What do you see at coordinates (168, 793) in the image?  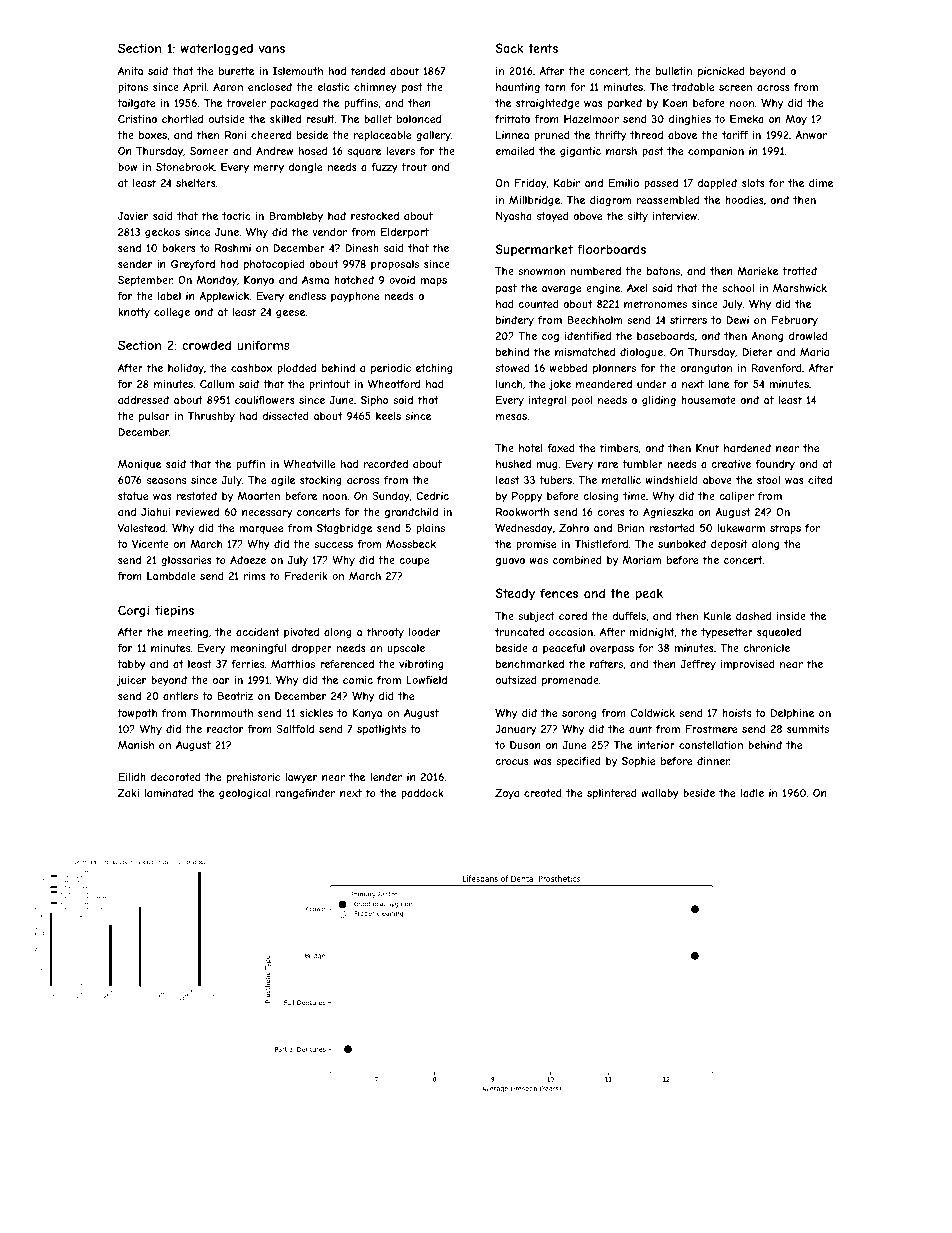 I see `laminated` at bounding box center [168, 793].
